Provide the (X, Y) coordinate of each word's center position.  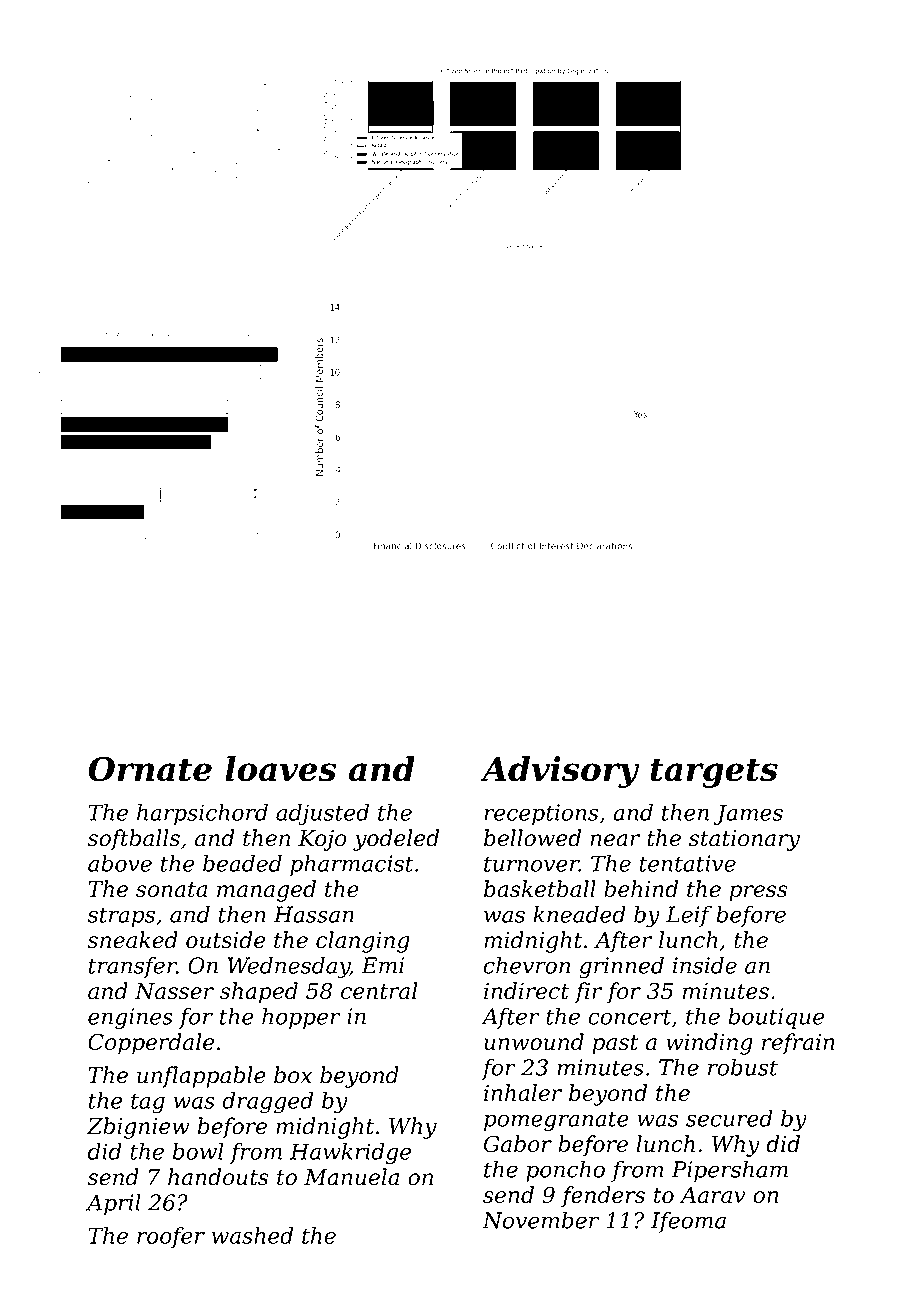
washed (252, 1235)
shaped (259, 993)
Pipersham (729, 1171)
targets (714, 773)
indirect (526, 991)
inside (705, 965)
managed (266, 891)
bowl (198, 1151)
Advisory (560, 772)
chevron (527, 965)
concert (629, 1017)
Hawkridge (350, 1154)
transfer (132, 967)
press (758, 893)
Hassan (314, 914)
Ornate (150, 769)
